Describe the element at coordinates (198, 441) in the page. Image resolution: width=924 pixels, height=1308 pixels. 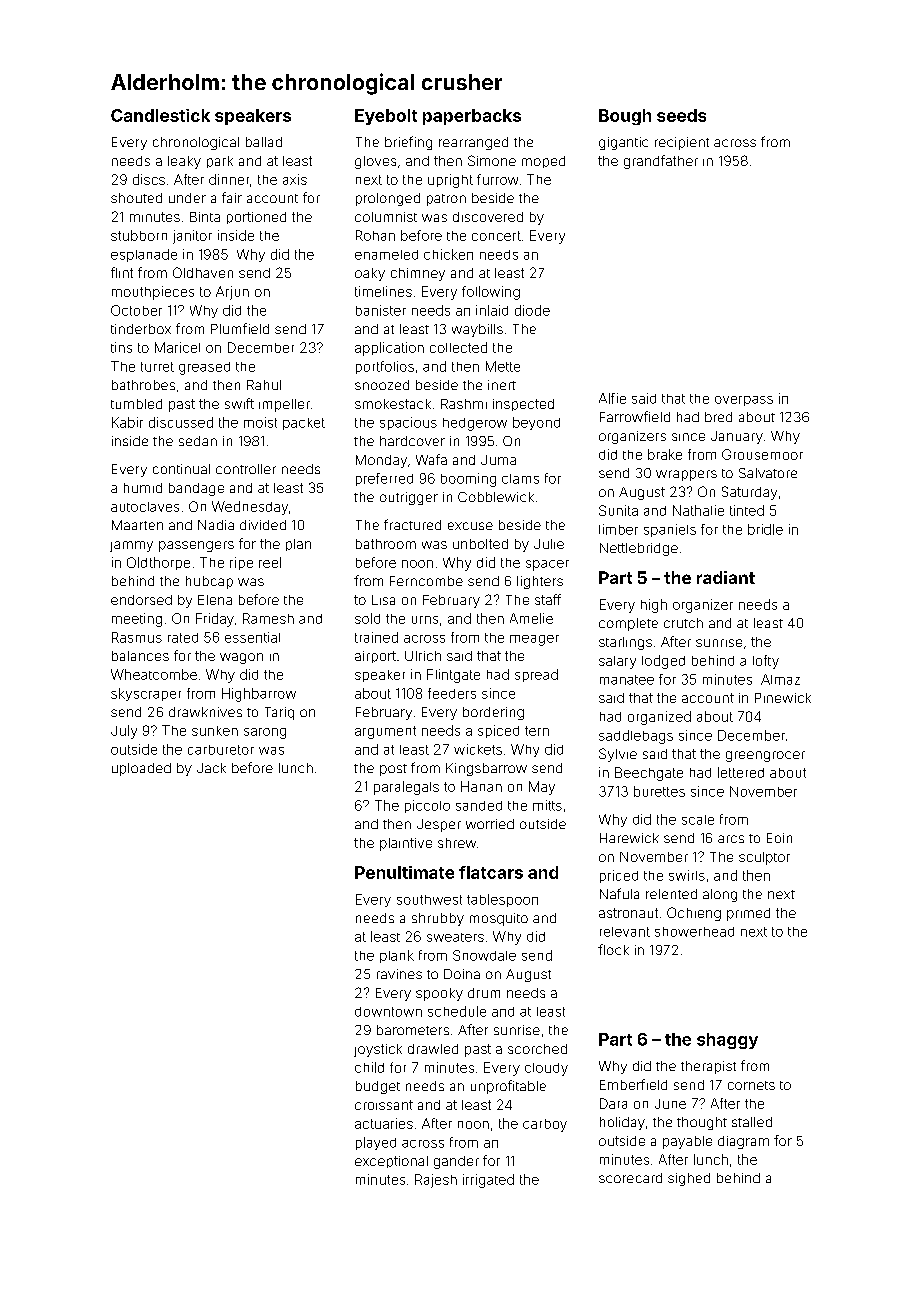
I see `sedan` at that location.
